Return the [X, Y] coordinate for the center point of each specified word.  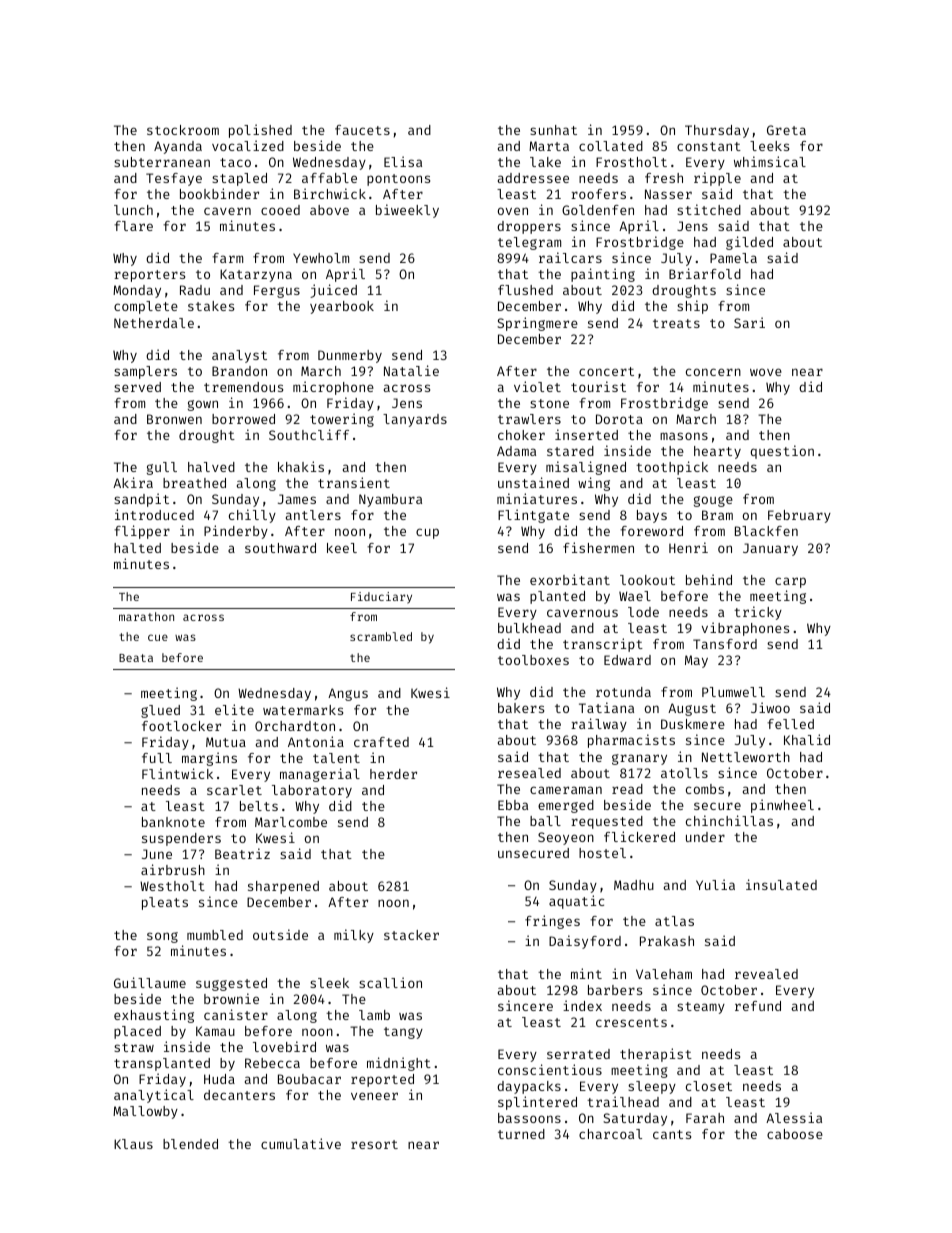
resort [374, 1144]
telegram [529, 243]
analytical [154, 1096]
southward [280, 548]
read [627, 789]
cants [672, 1134]
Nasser [668, 194]
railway [599, 725]
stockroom [183, 130]
